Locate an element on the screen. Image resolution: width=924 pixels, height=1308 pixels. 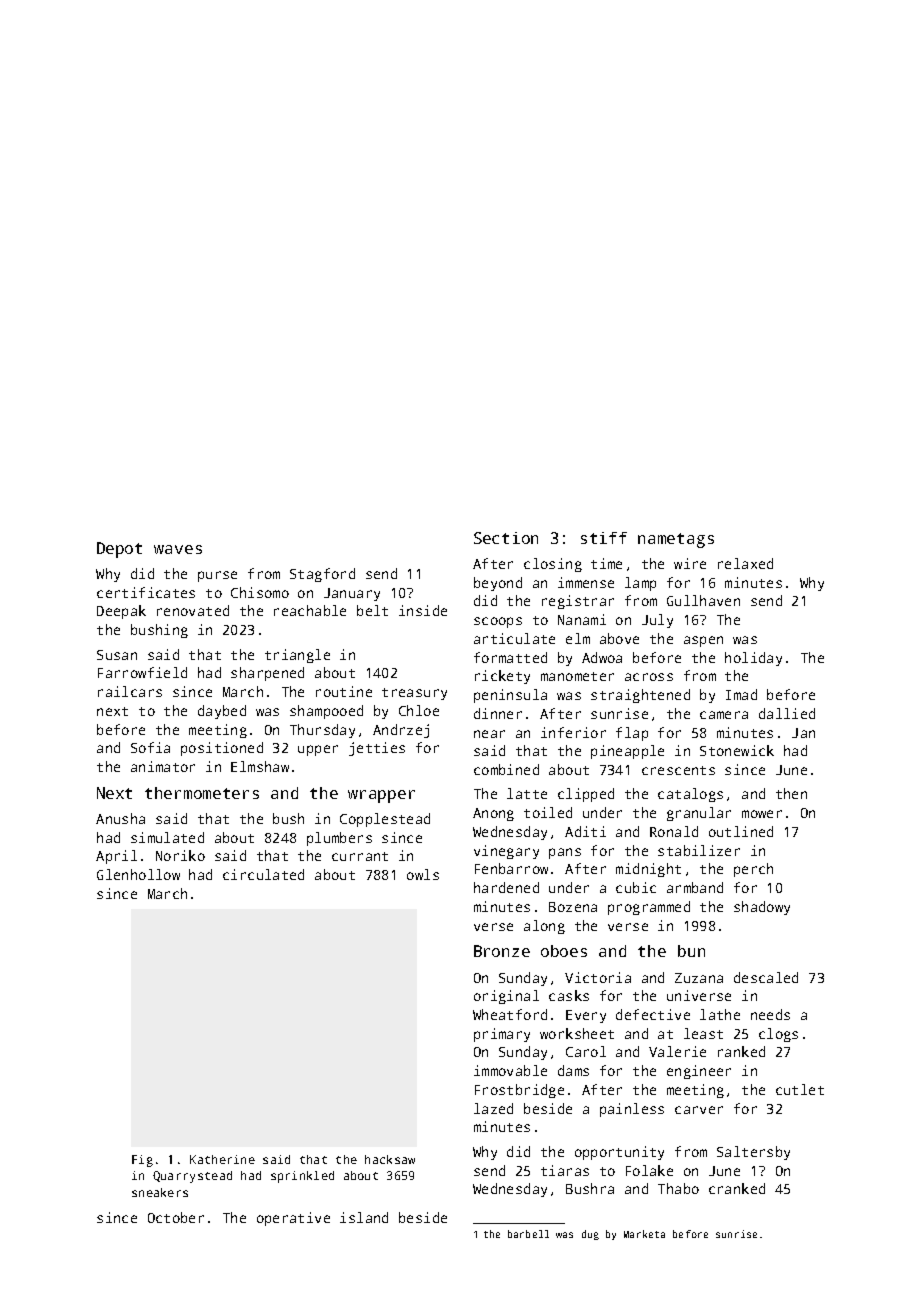
inferior is located at coordinates (573, 732).
